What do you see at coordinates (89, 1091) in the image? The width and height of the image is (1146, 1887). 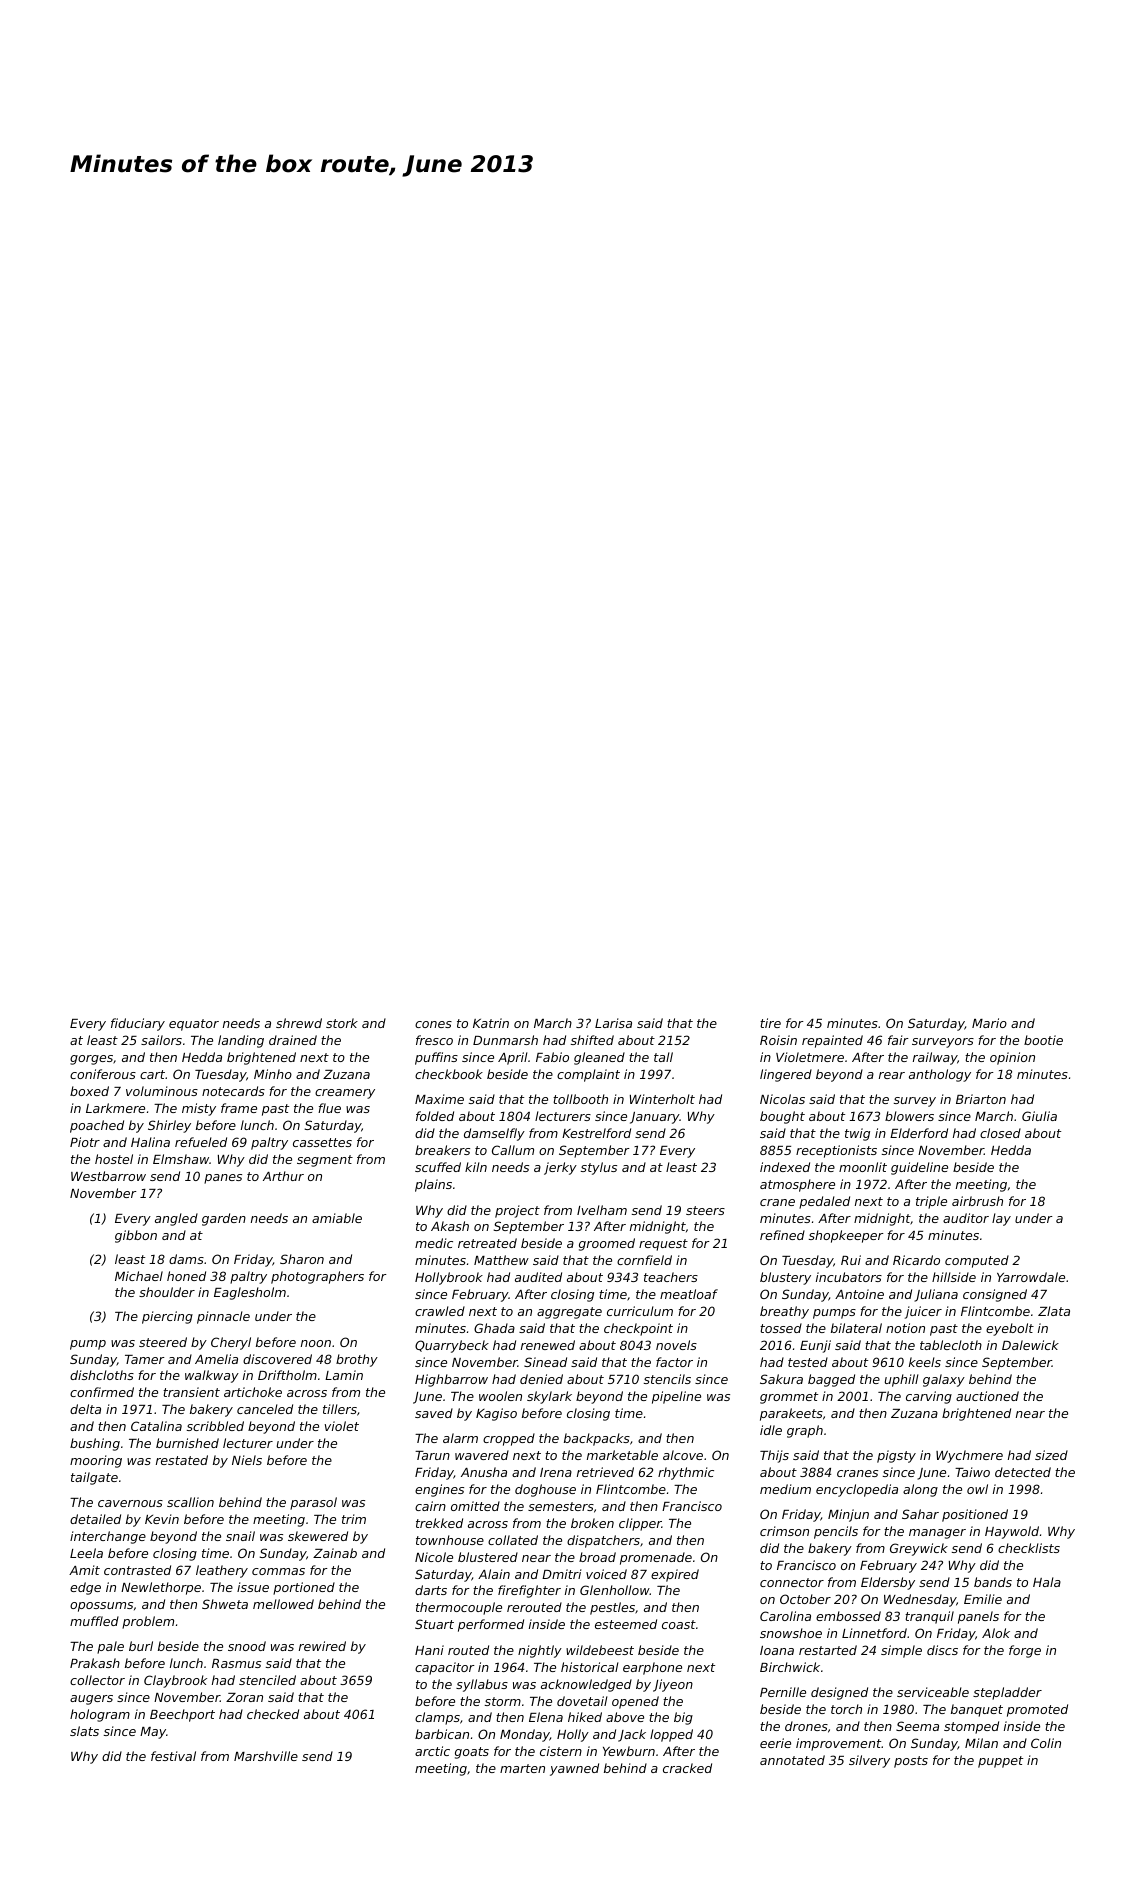 I see `boxed` at bounding box center [89, 1091].
